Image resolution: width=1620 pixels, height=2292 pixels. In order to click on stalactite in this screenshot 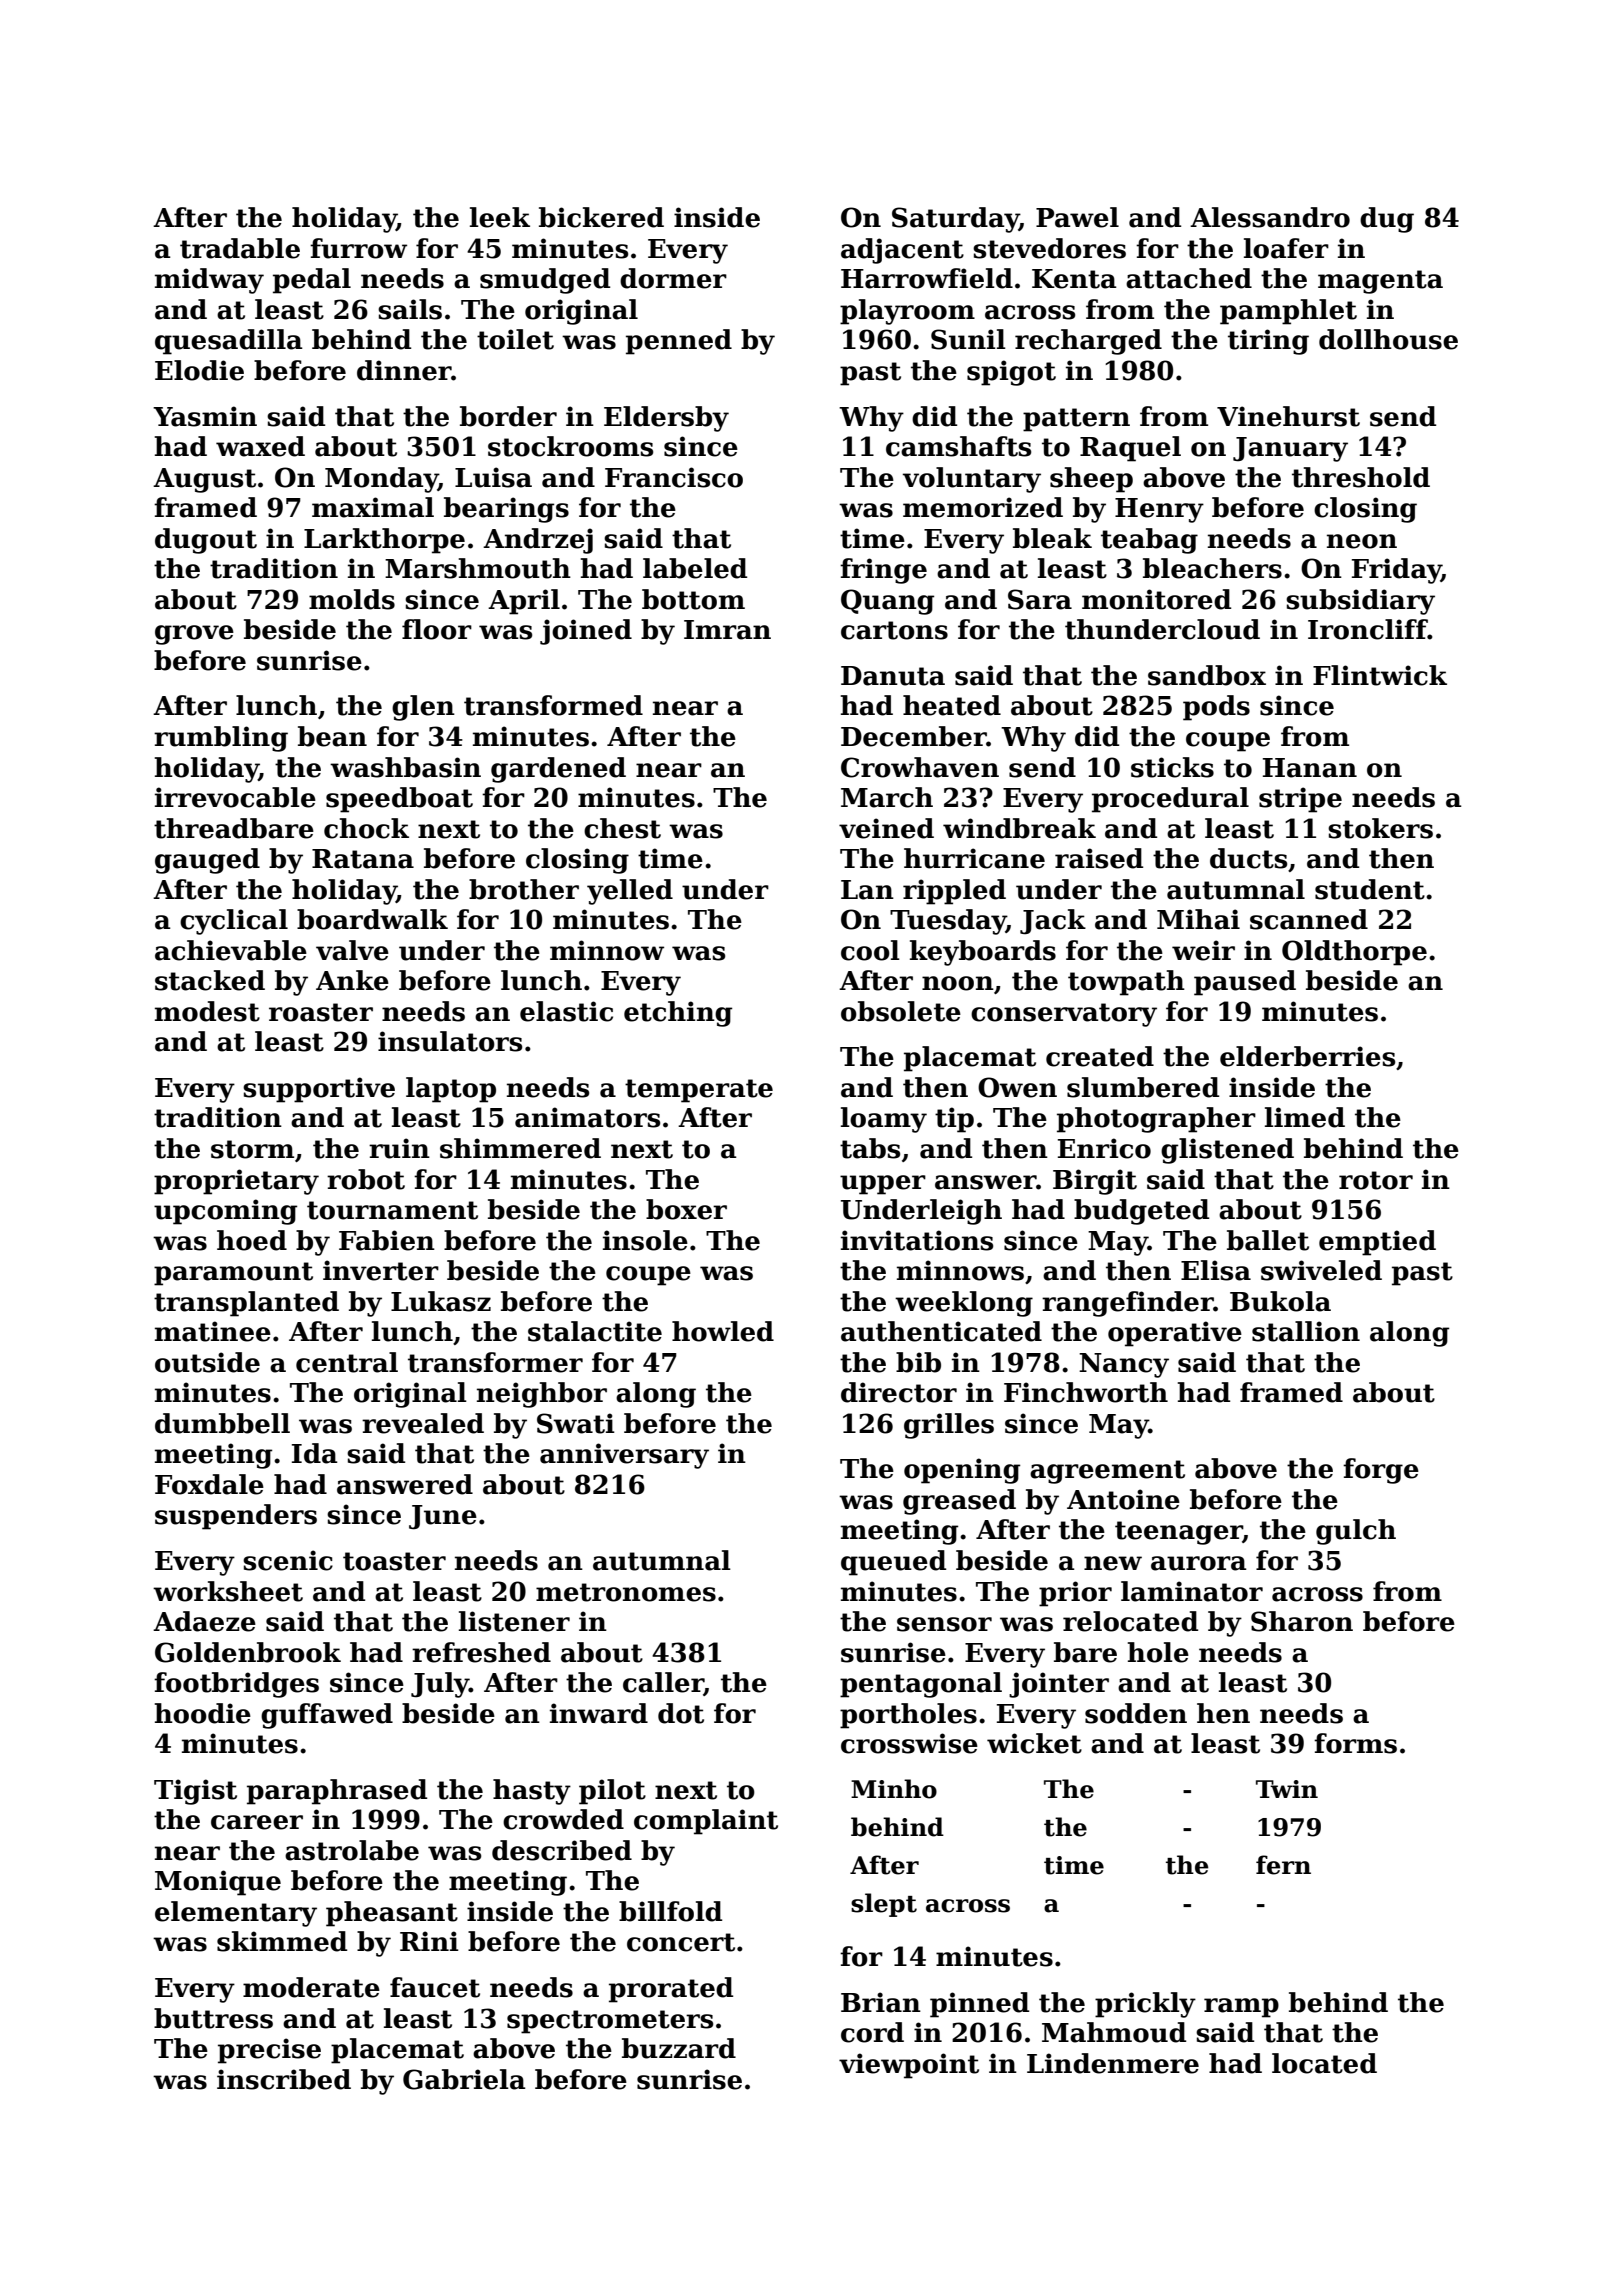, I will do `click(595, 1331)`.
